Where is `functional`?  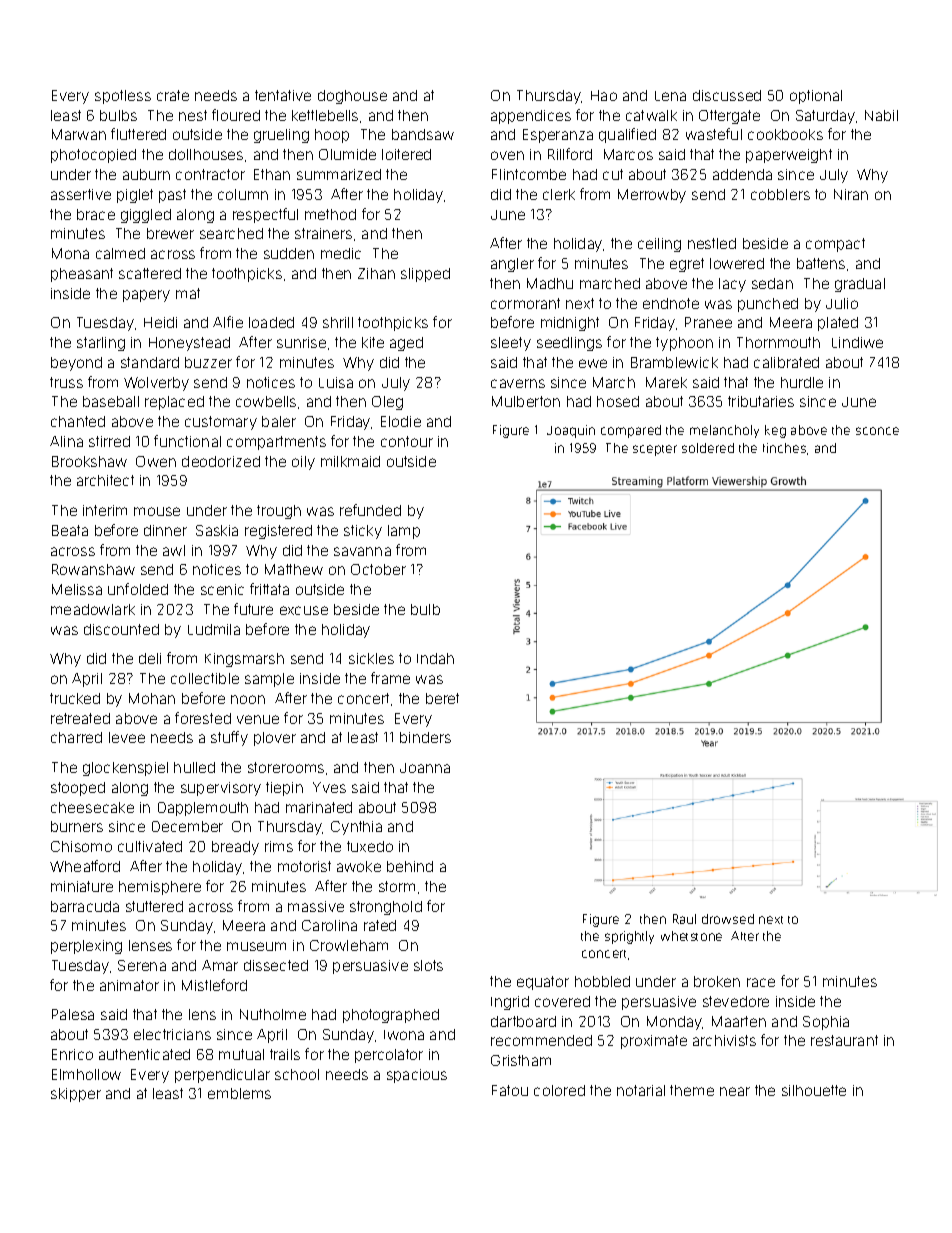
functional is located at coordinates (187, 441).
